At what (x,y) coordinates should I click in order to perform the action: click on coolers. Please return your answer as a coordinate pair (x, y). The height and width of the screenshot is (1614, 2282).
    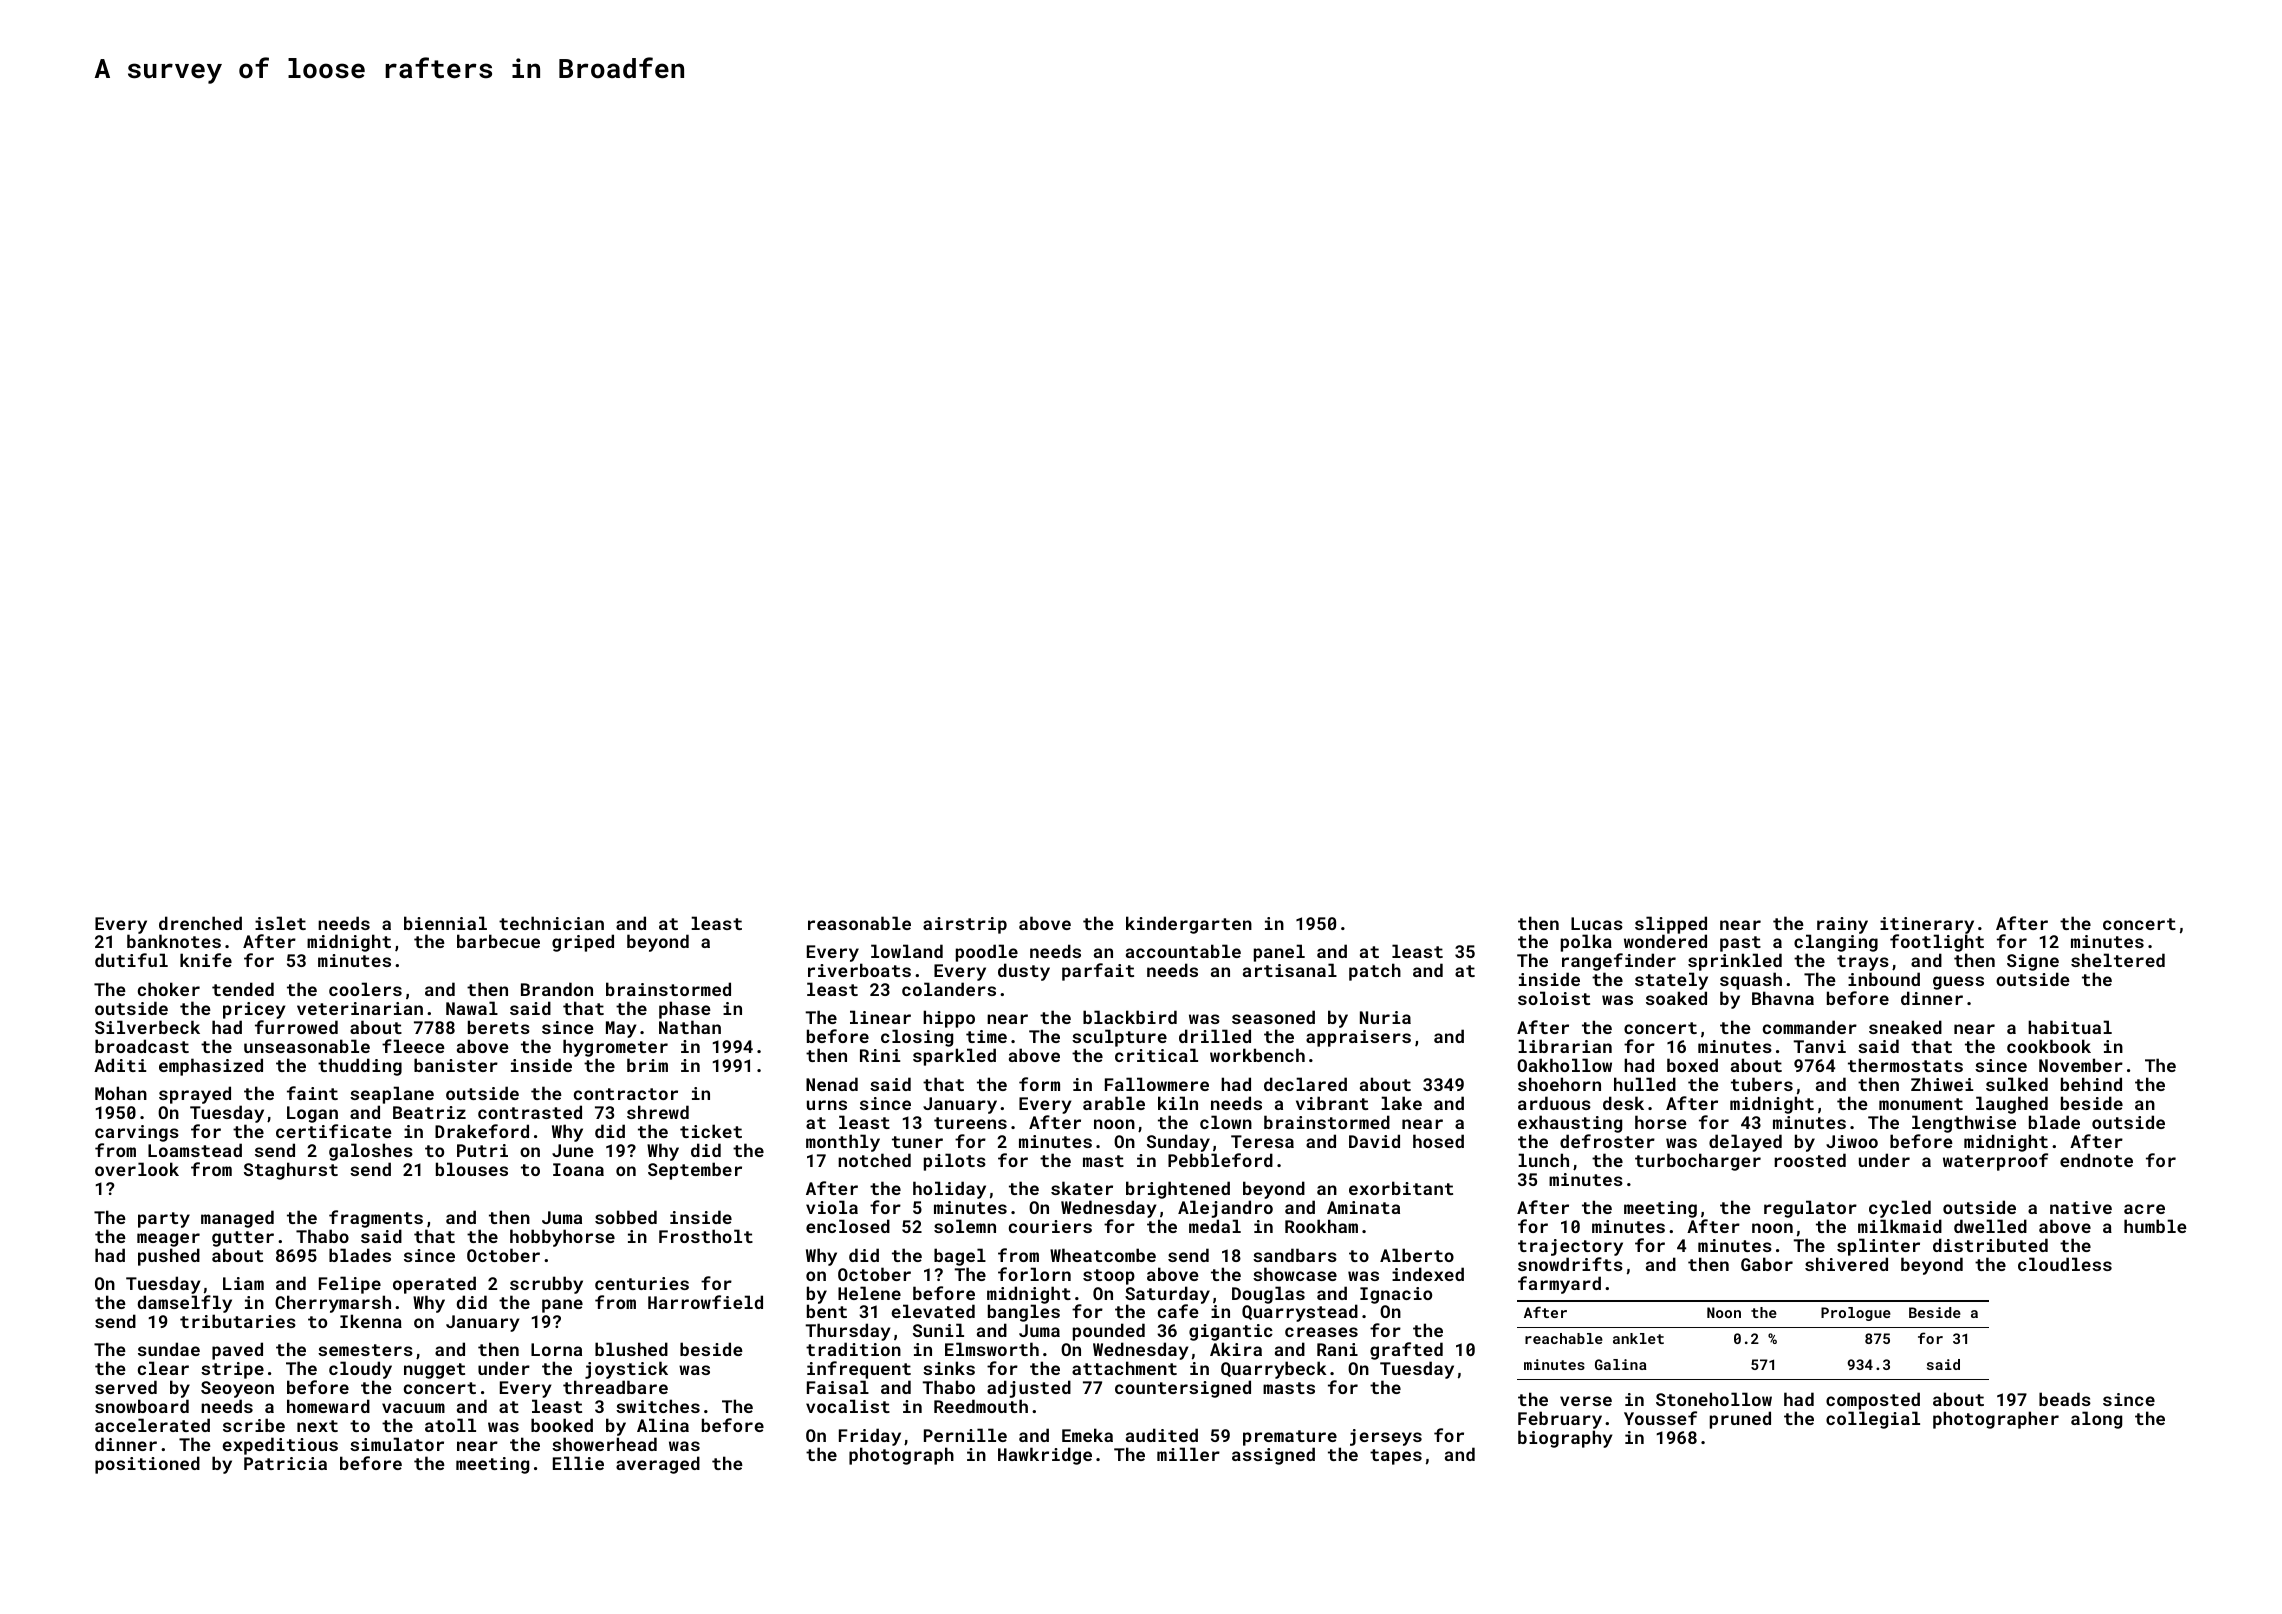
    Looking at the image, I should click on (365, 989).
